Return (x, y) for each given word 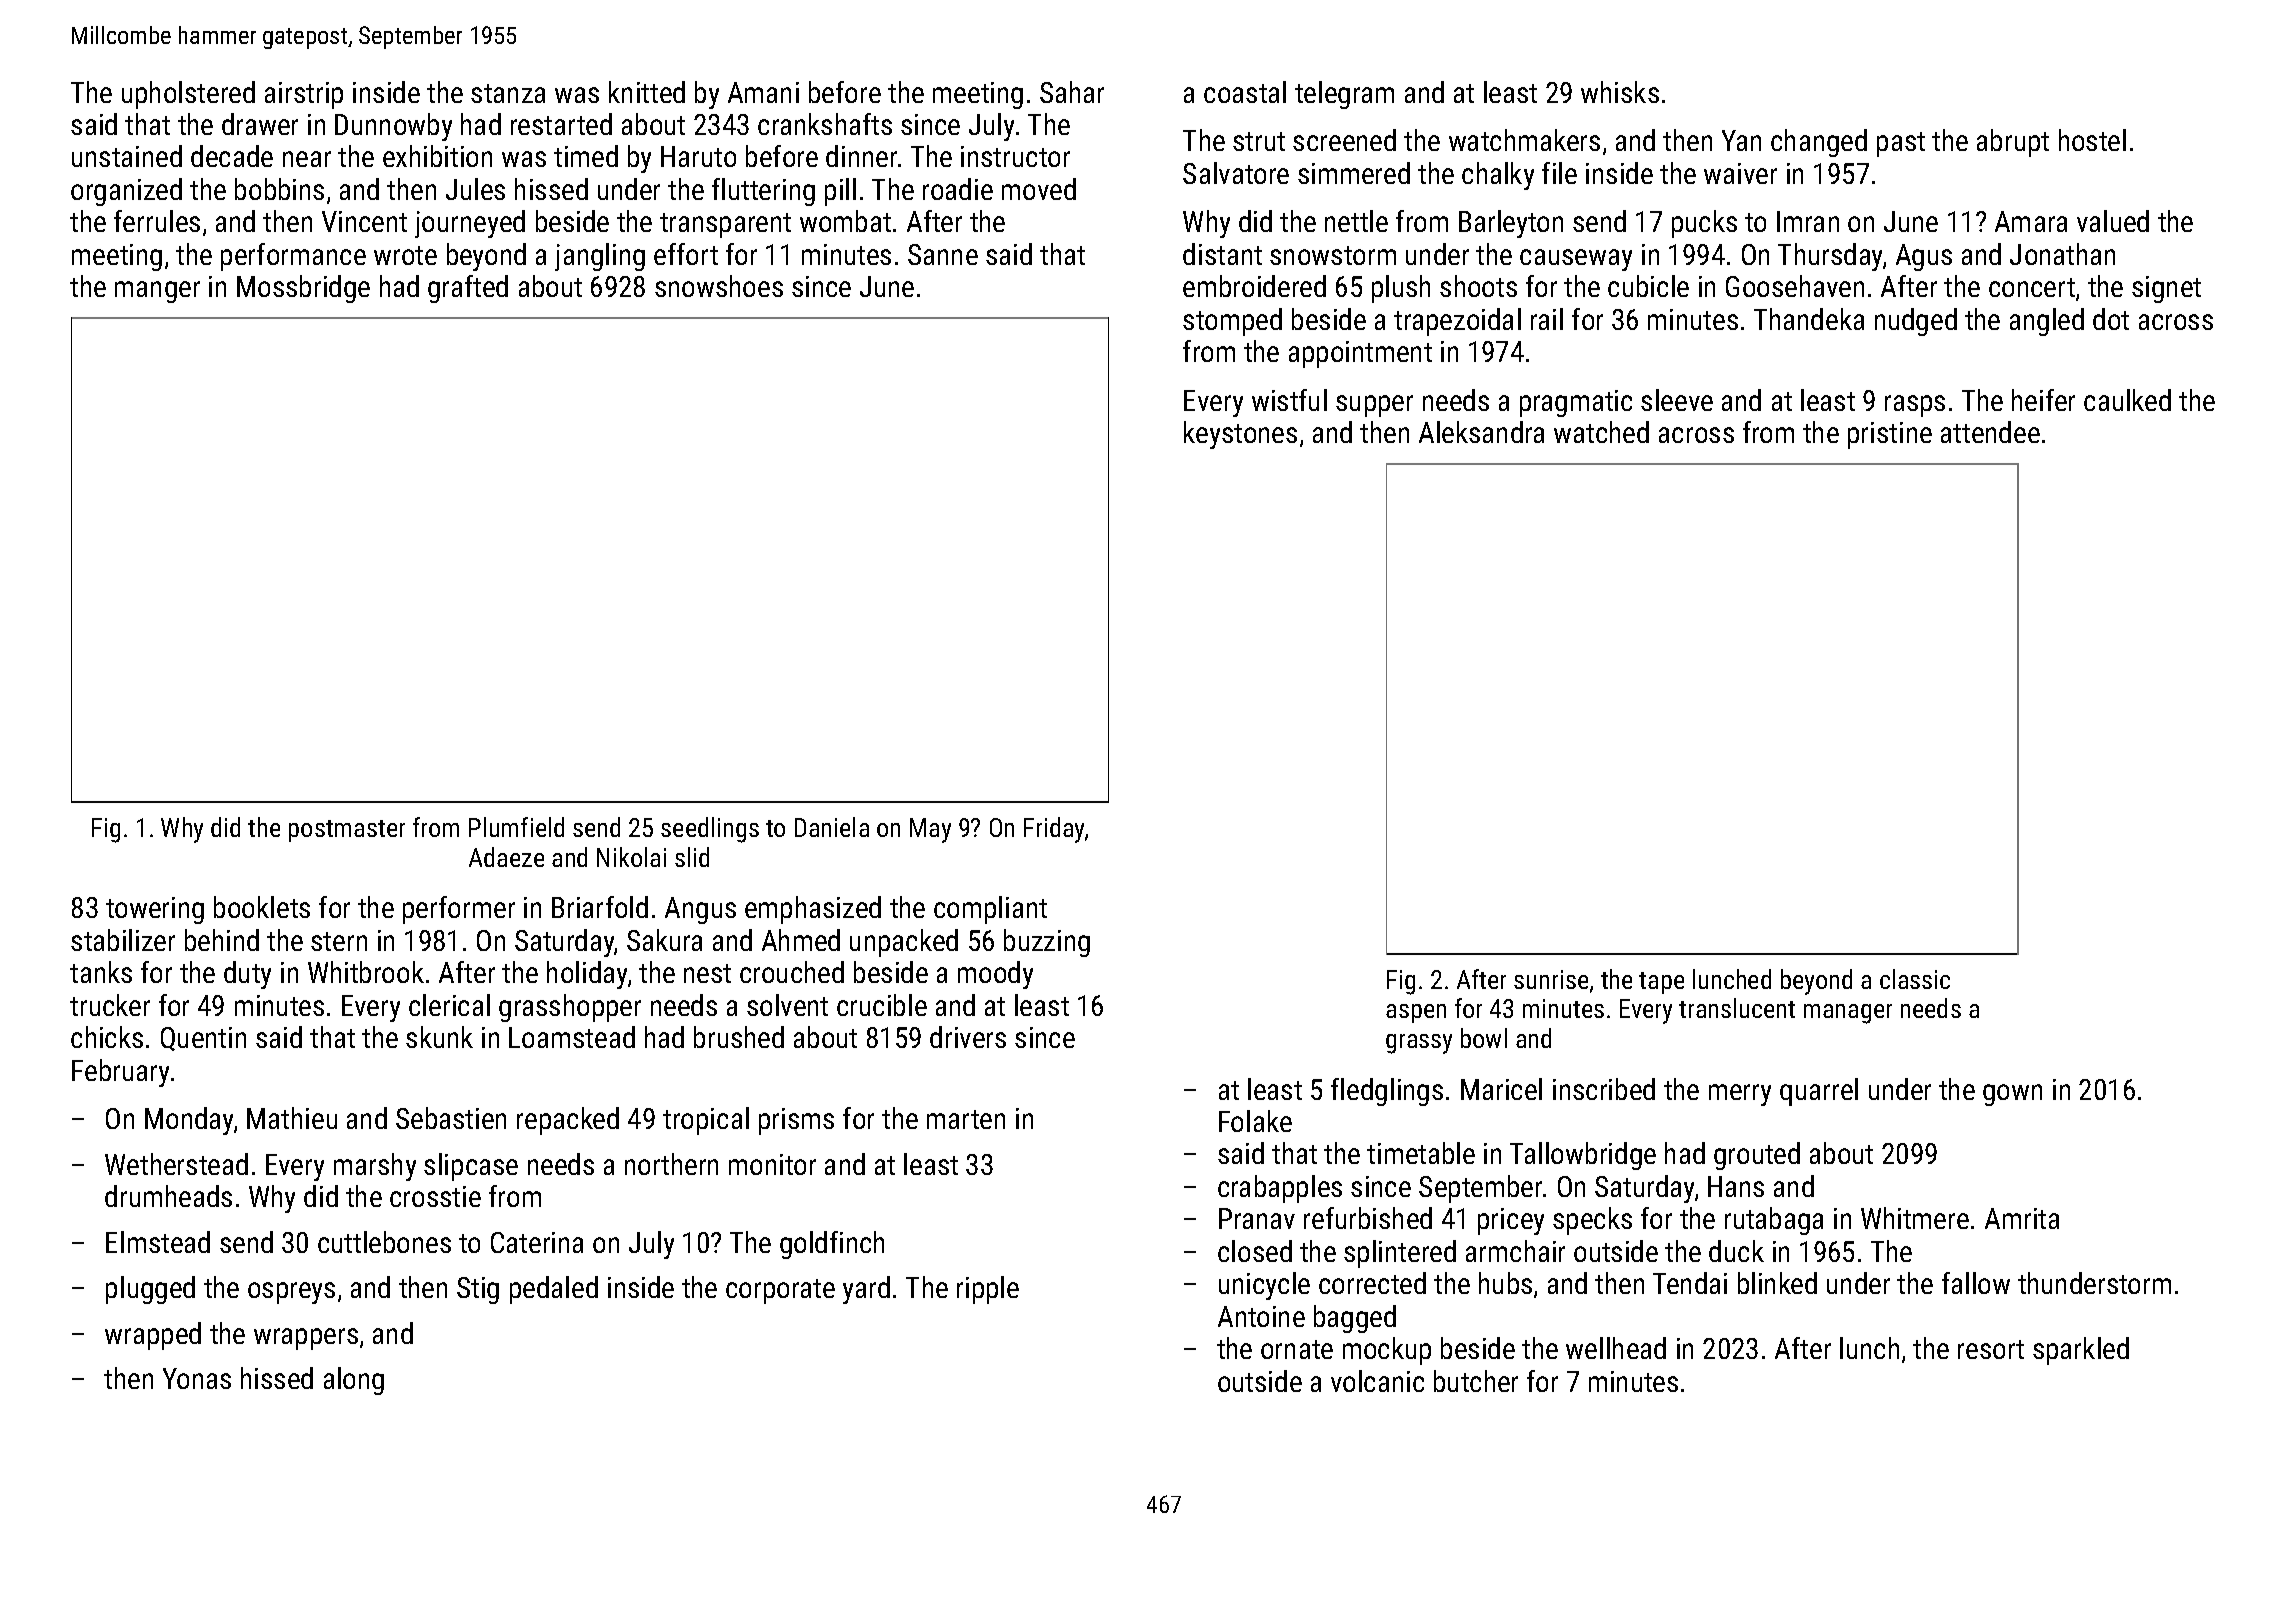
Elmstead (158, 1242)
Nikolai (631, 857)
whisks (1620, 92)
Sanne (943, 254)
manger (157, 292)
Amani (763, 92)
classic (1915, 979)
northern (671, 1164)
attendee (1990, 432)
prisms (796, 1121)
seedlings (710, 830)
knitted (647, 92)
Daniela (832, 827)
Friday (1054, 830)
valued (2113, 221)
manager (1848, 1014)
